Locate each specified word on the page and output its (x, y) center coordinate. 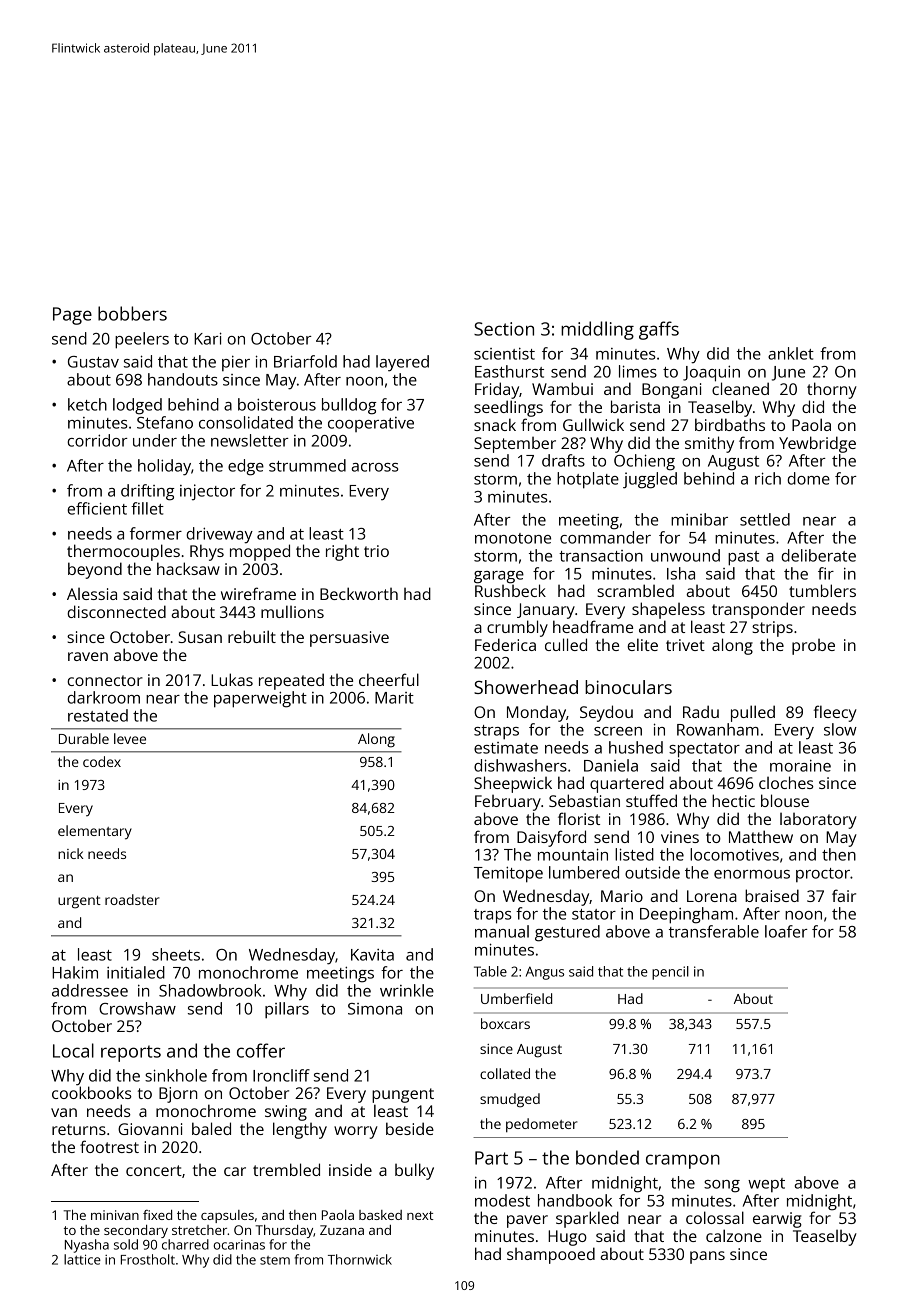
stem (275, 1260)
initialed (136, 972)
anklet (791, 353)
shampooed (551, 1255)
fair (844, 895)
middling (597, 330)
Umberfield (516, 998)
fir (826, 573)
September (515, 445)
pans (707, 1257)
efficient (97, 508)
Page (72, 316)
